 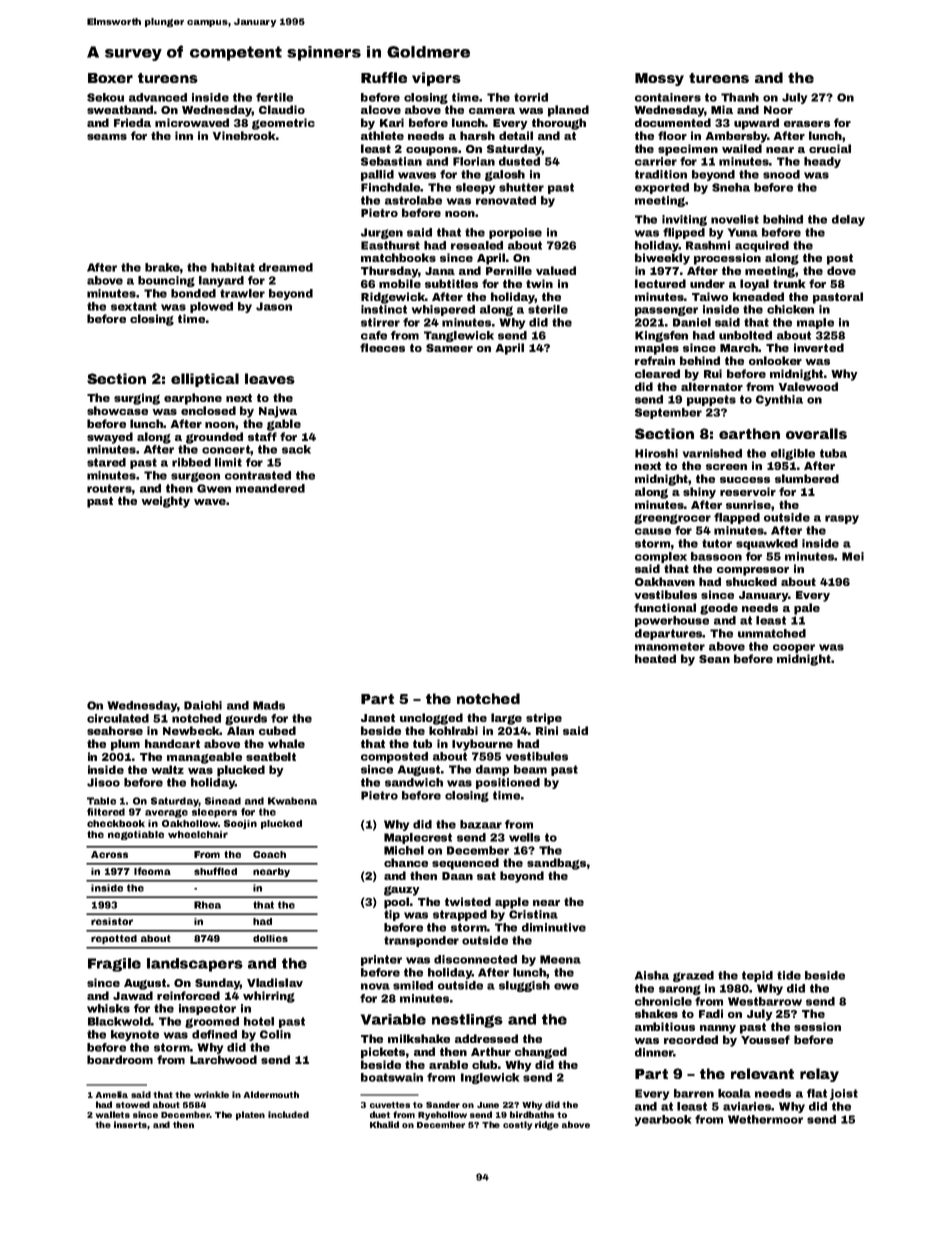 I want to click on brake, so click(x=162, y=267).
